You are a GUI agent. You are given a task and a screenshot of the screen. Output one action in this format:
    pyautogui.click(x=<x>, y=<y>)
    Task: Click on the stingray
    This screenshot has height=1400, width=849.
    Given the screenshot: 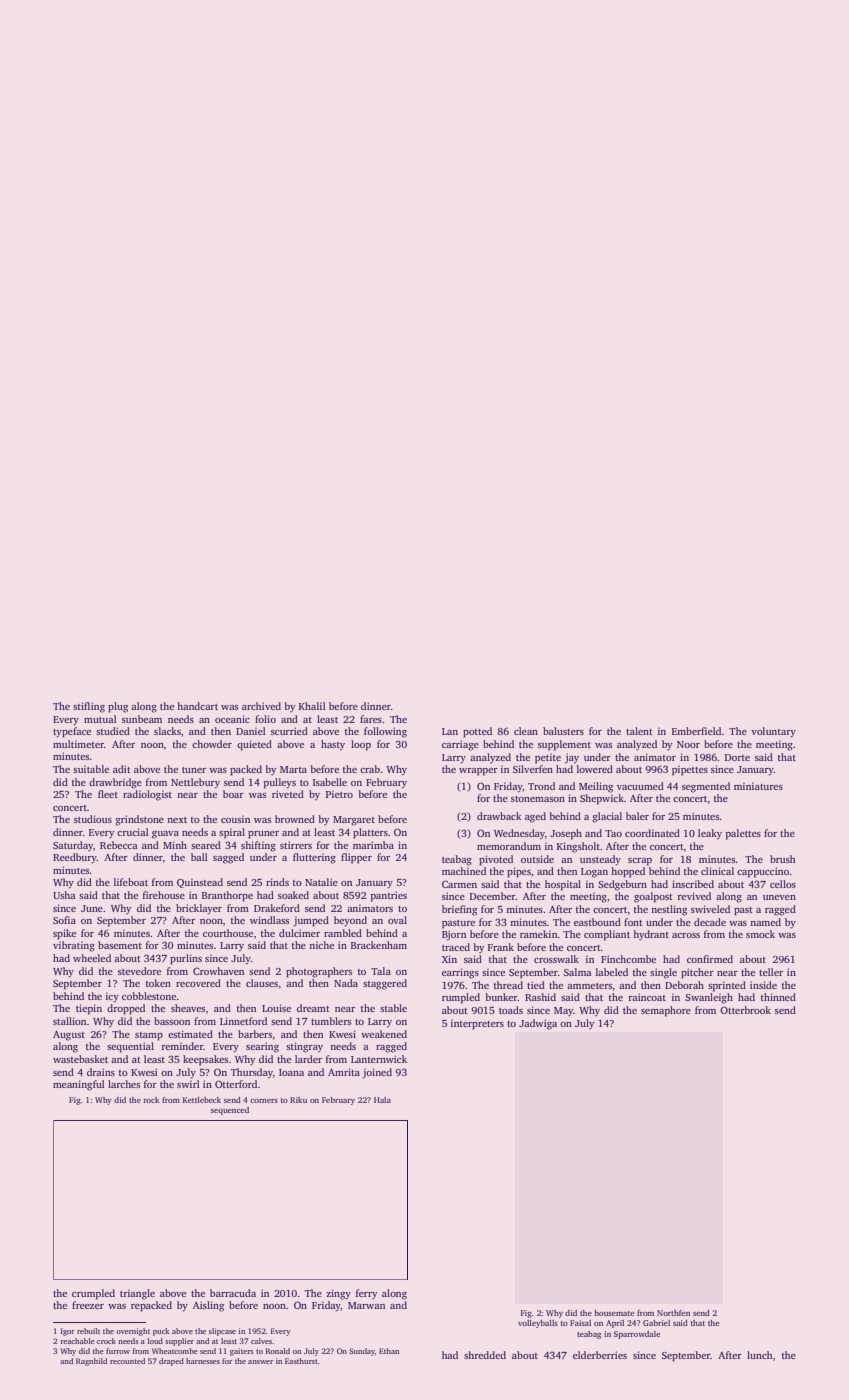 What is the action you would take?
    pyautogui.click(x=304, y=1047)
